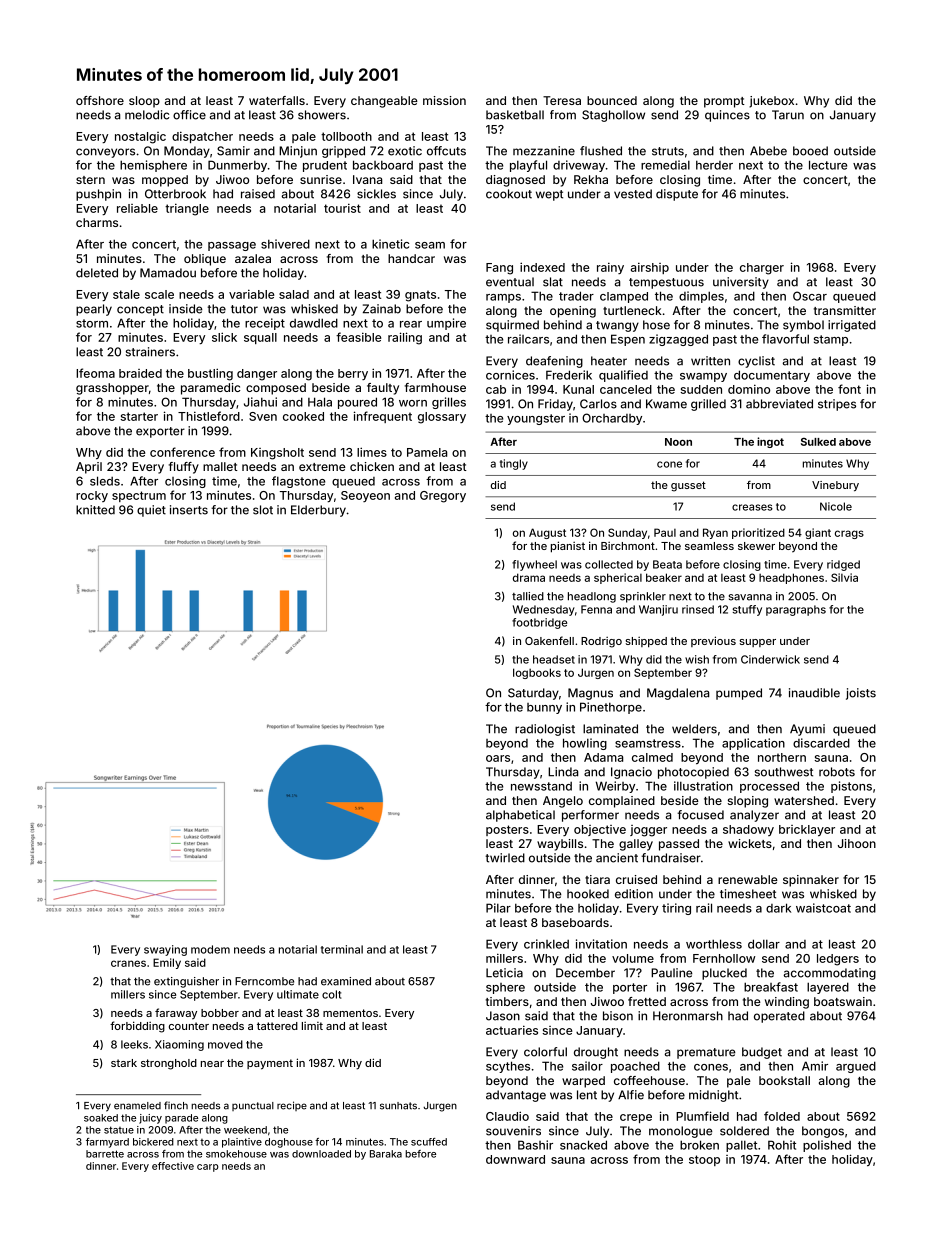 This image has width=952, height=1233. Describe the element at coordinates (515, 1159) in the image. I see `downward` at that location.
